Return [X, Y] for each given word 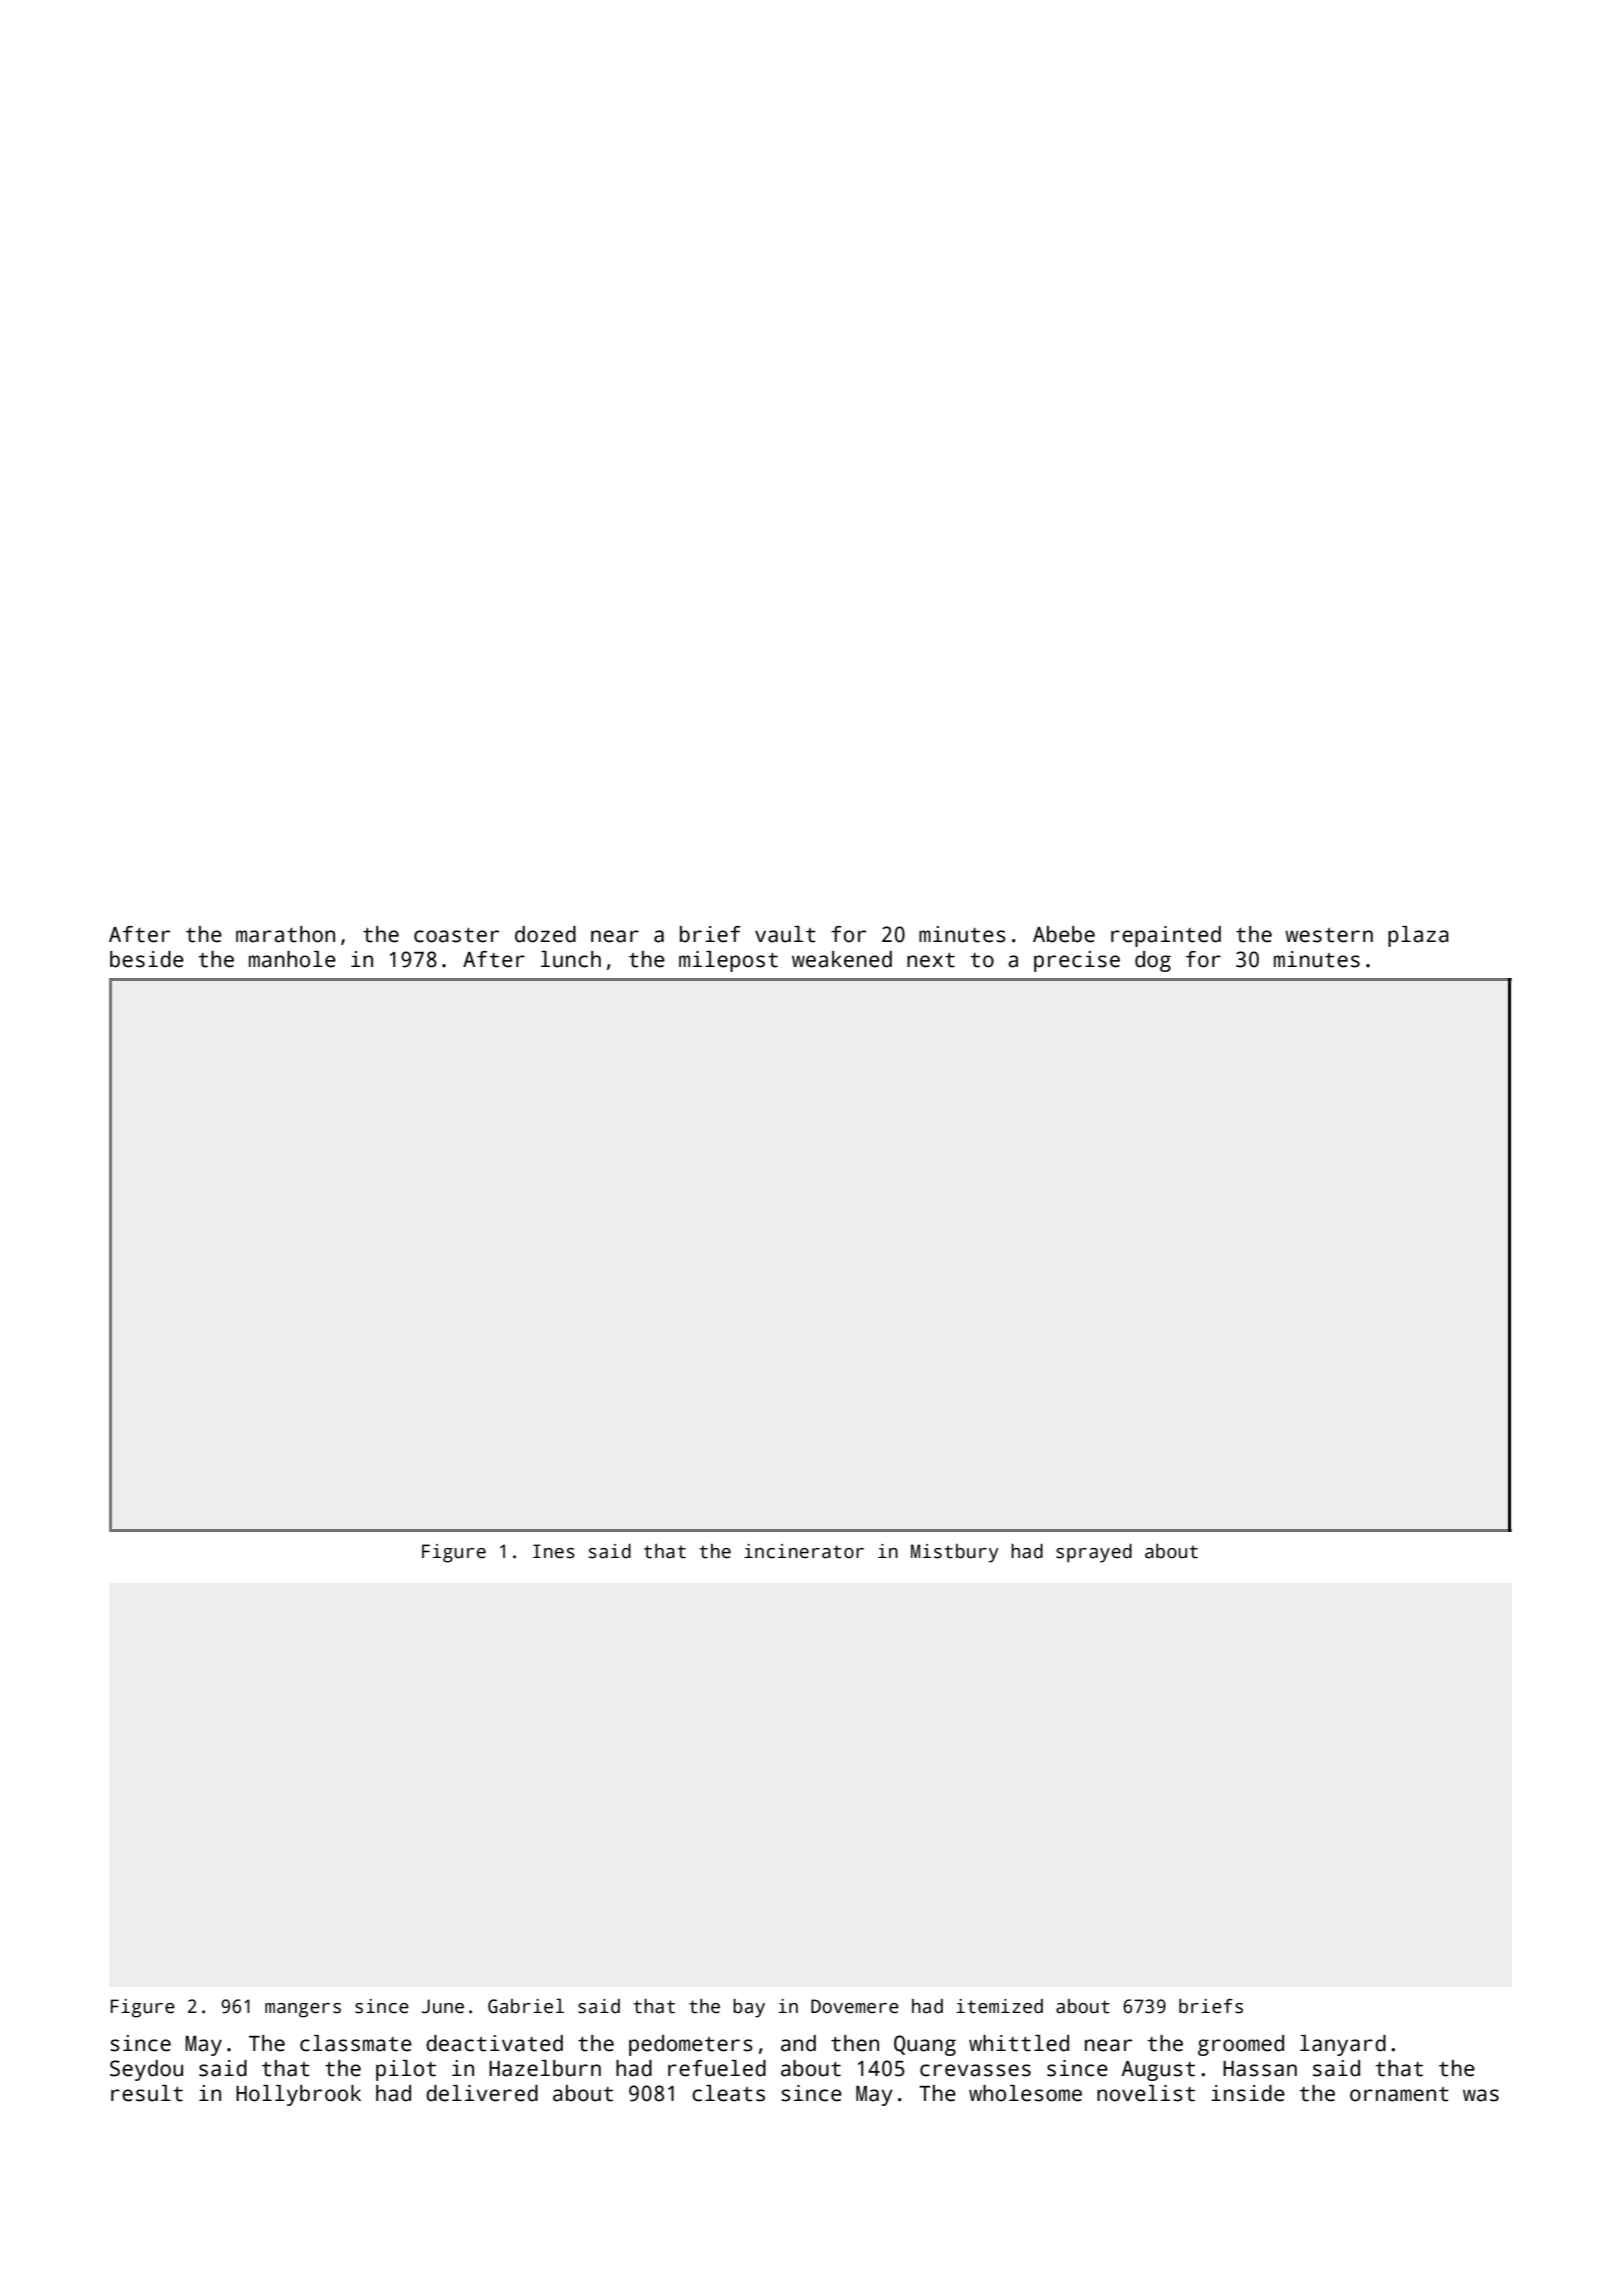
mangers [303, 2010]
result [147, 2093]
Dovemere [855, 2006]
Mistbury [955, 1553]
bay [749, 2008]
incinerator [804, 1551]
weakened [842, 959]
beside [147, 959]
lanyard [1343, 2045]
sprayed [1094, 1553]
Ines [554, 1551]
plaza [1418, 936]
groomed [1241, 2045]
